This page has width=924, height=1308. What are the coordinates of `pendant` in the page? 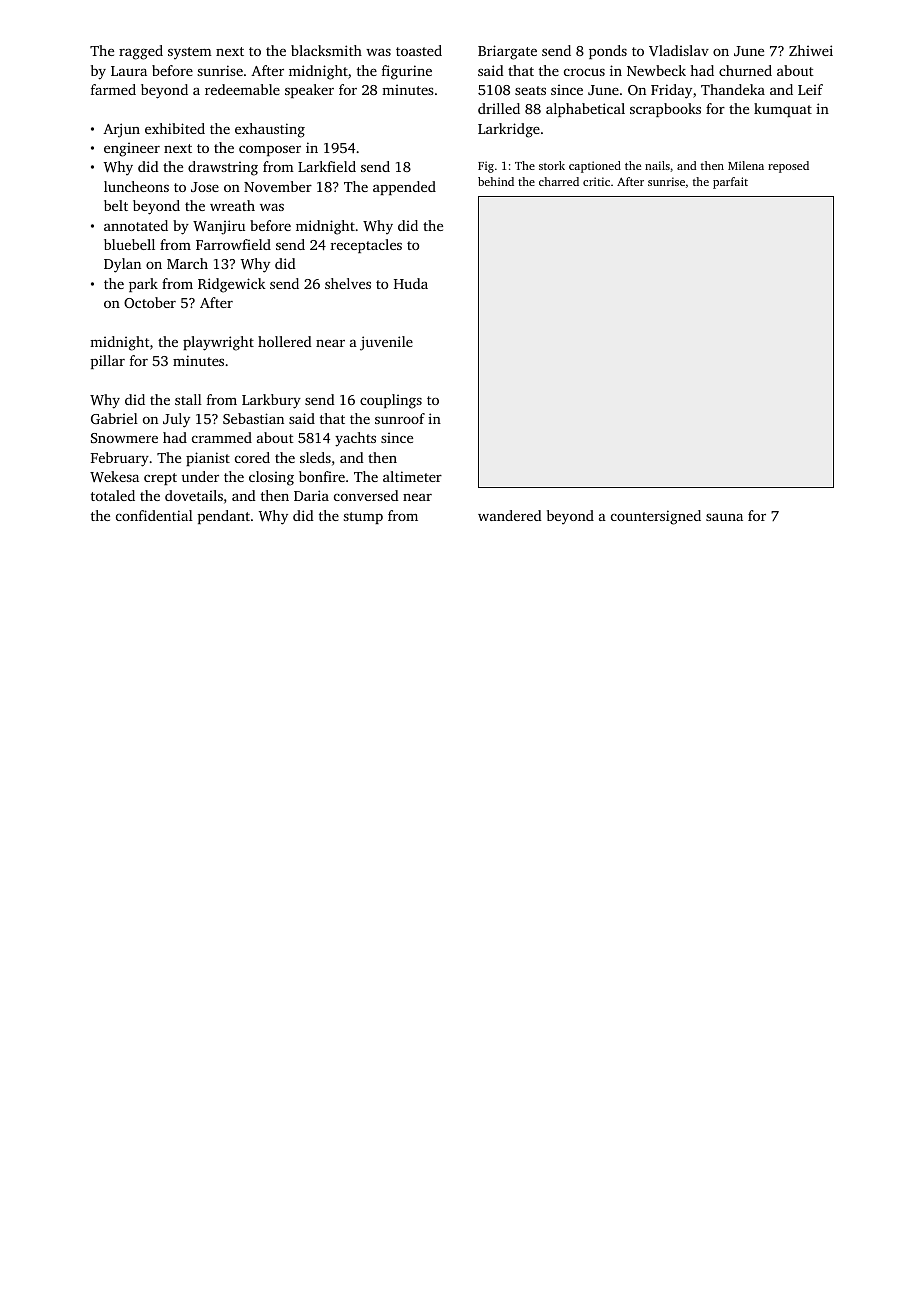 It's located at (224, 517).
